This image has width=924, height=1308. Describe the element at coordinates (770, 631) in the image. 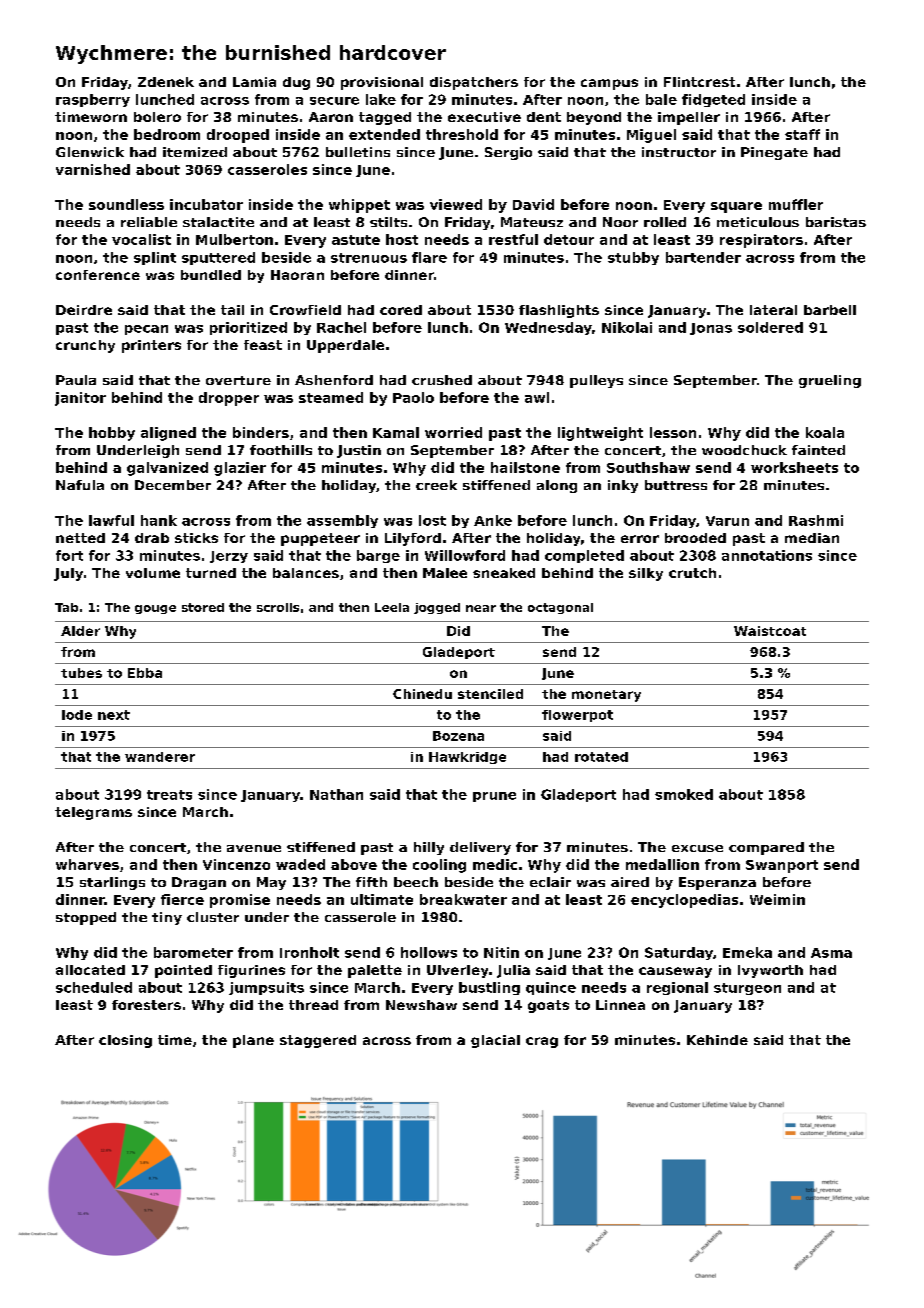

I see `Waistcoat` at that location.
